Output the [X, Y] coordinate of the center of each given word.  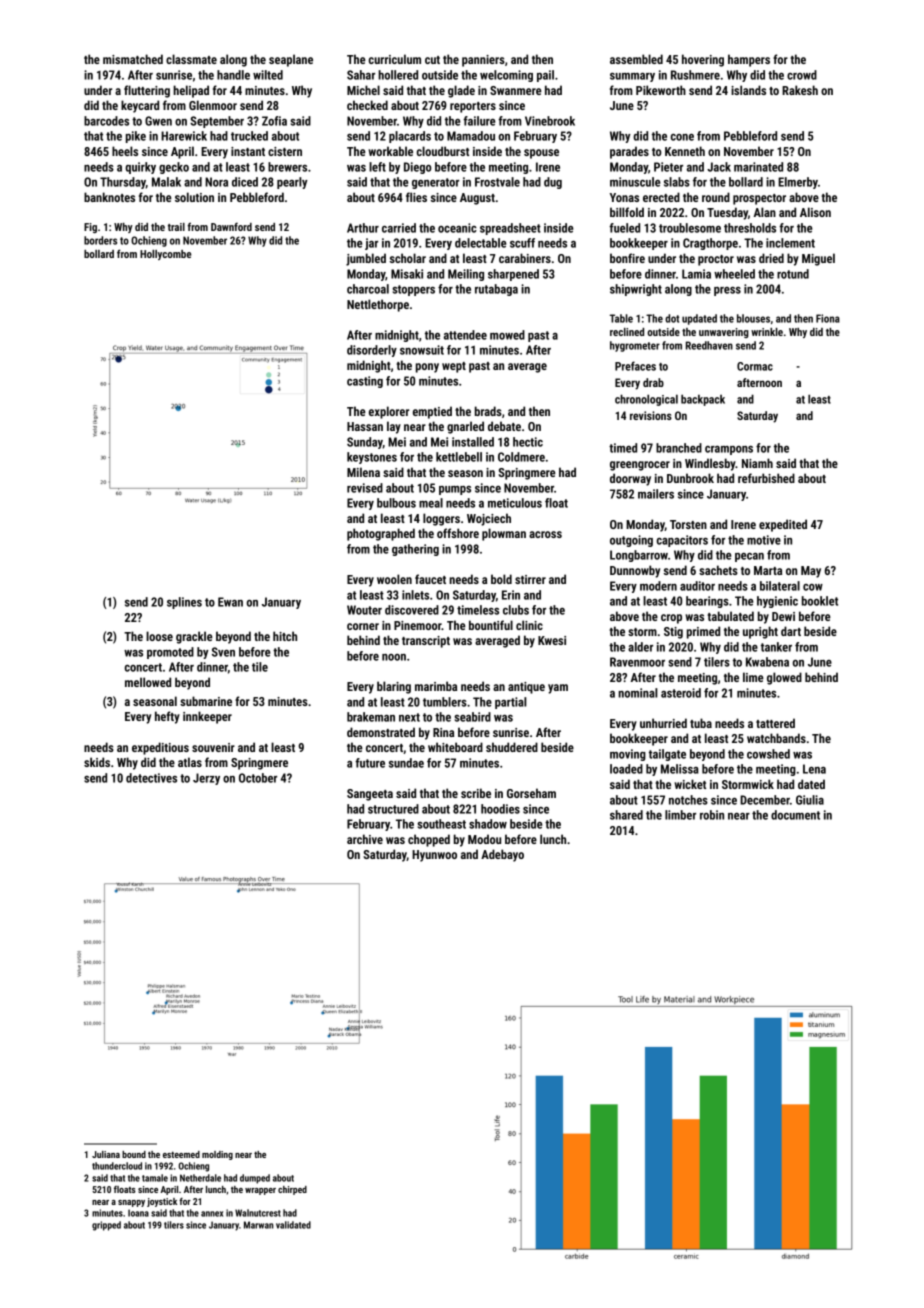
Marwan [259, 1225]
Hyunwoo [434, 856]
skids [97, 762]
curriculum [394, 59]
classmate [191, 59]
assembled [636, 59]
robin [712, 815]
